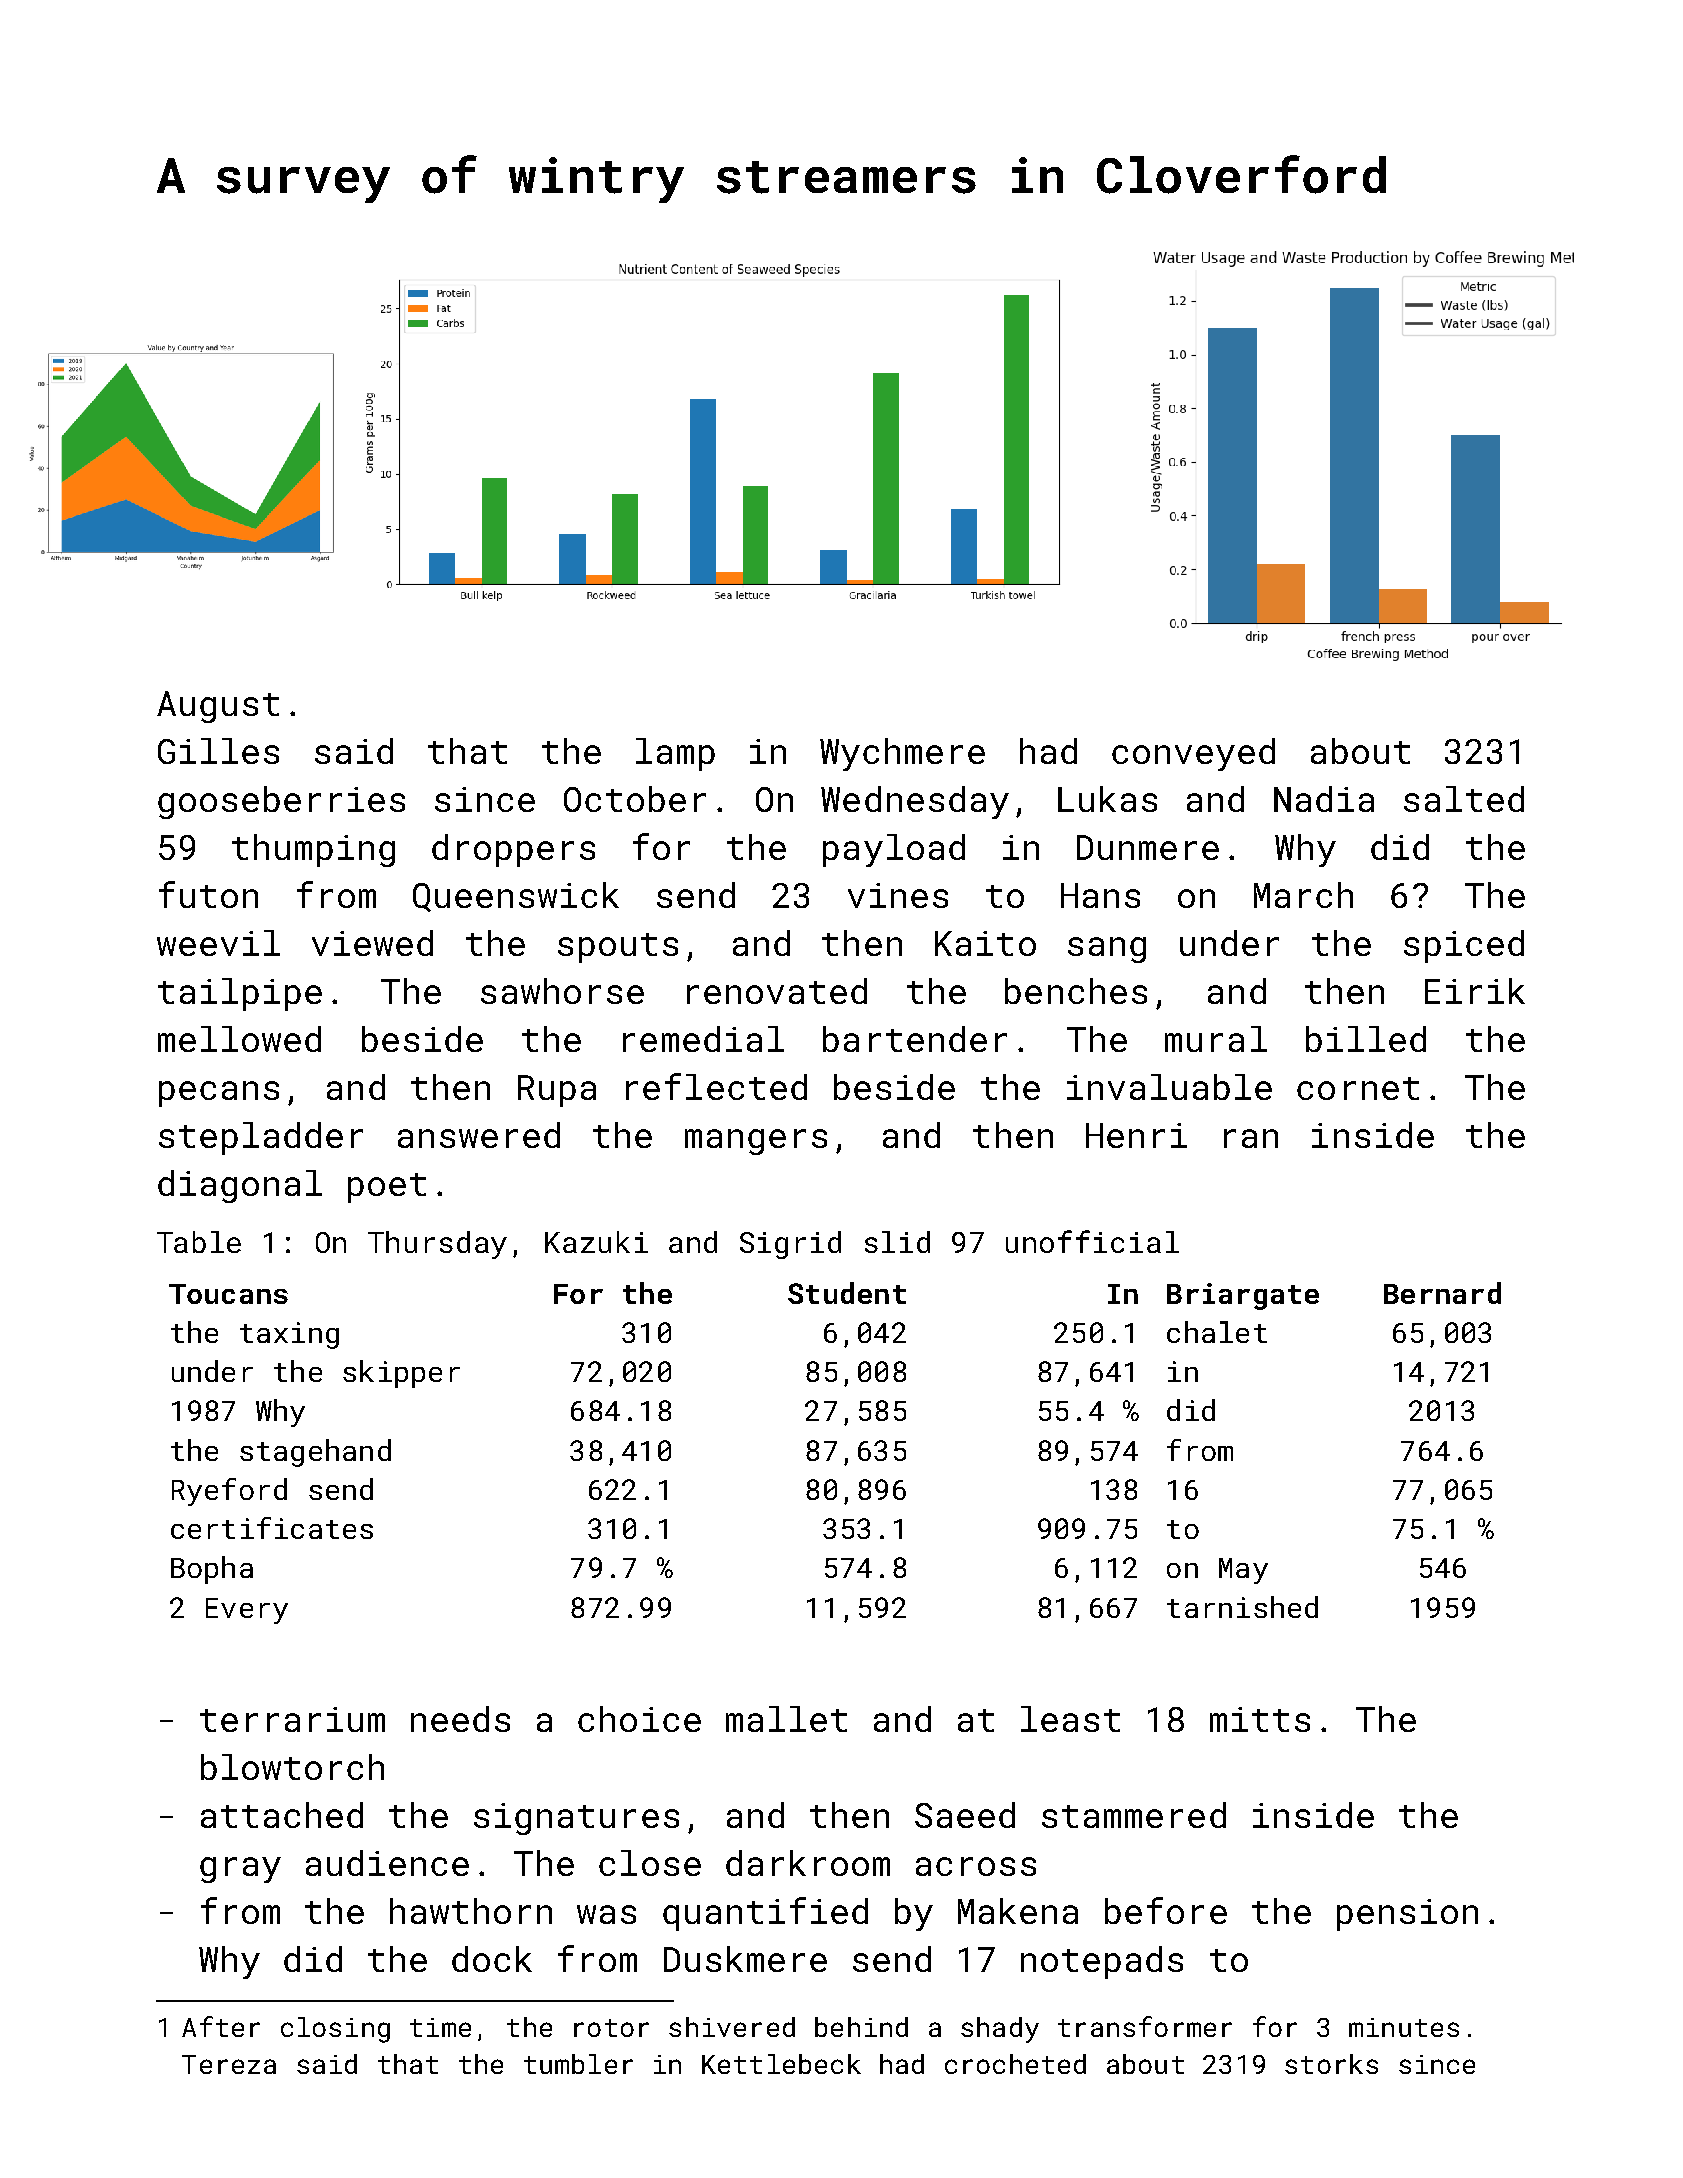 Image resolution: width=1683 pixels, height=2178 pixels. What do you see at coordinates (965, 1815) in the document?
I see `Saeed` at bounding box center [965, 1815].
